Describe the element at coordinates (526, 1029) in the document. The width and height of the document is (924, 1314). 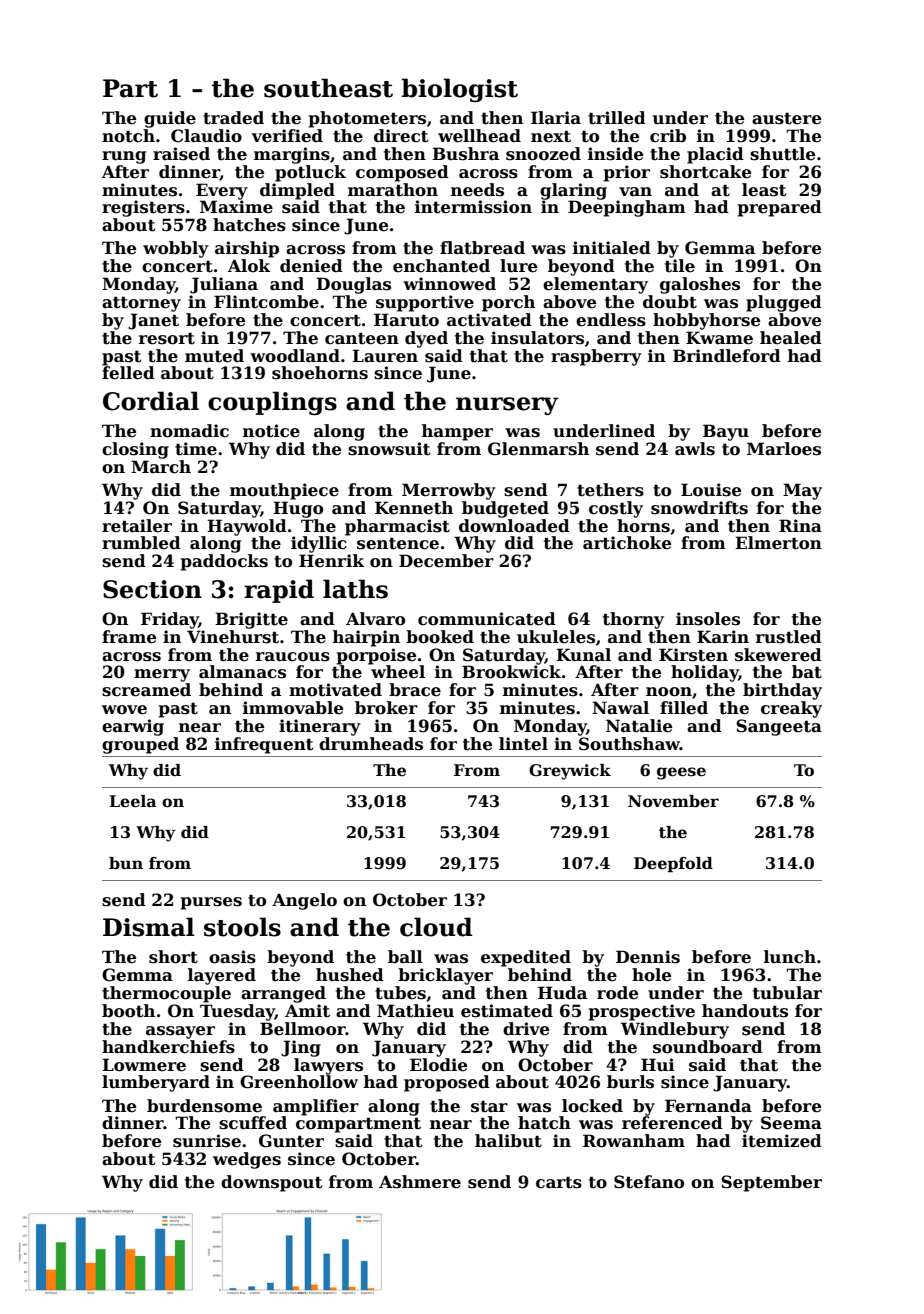
I see `drive` at that location.
